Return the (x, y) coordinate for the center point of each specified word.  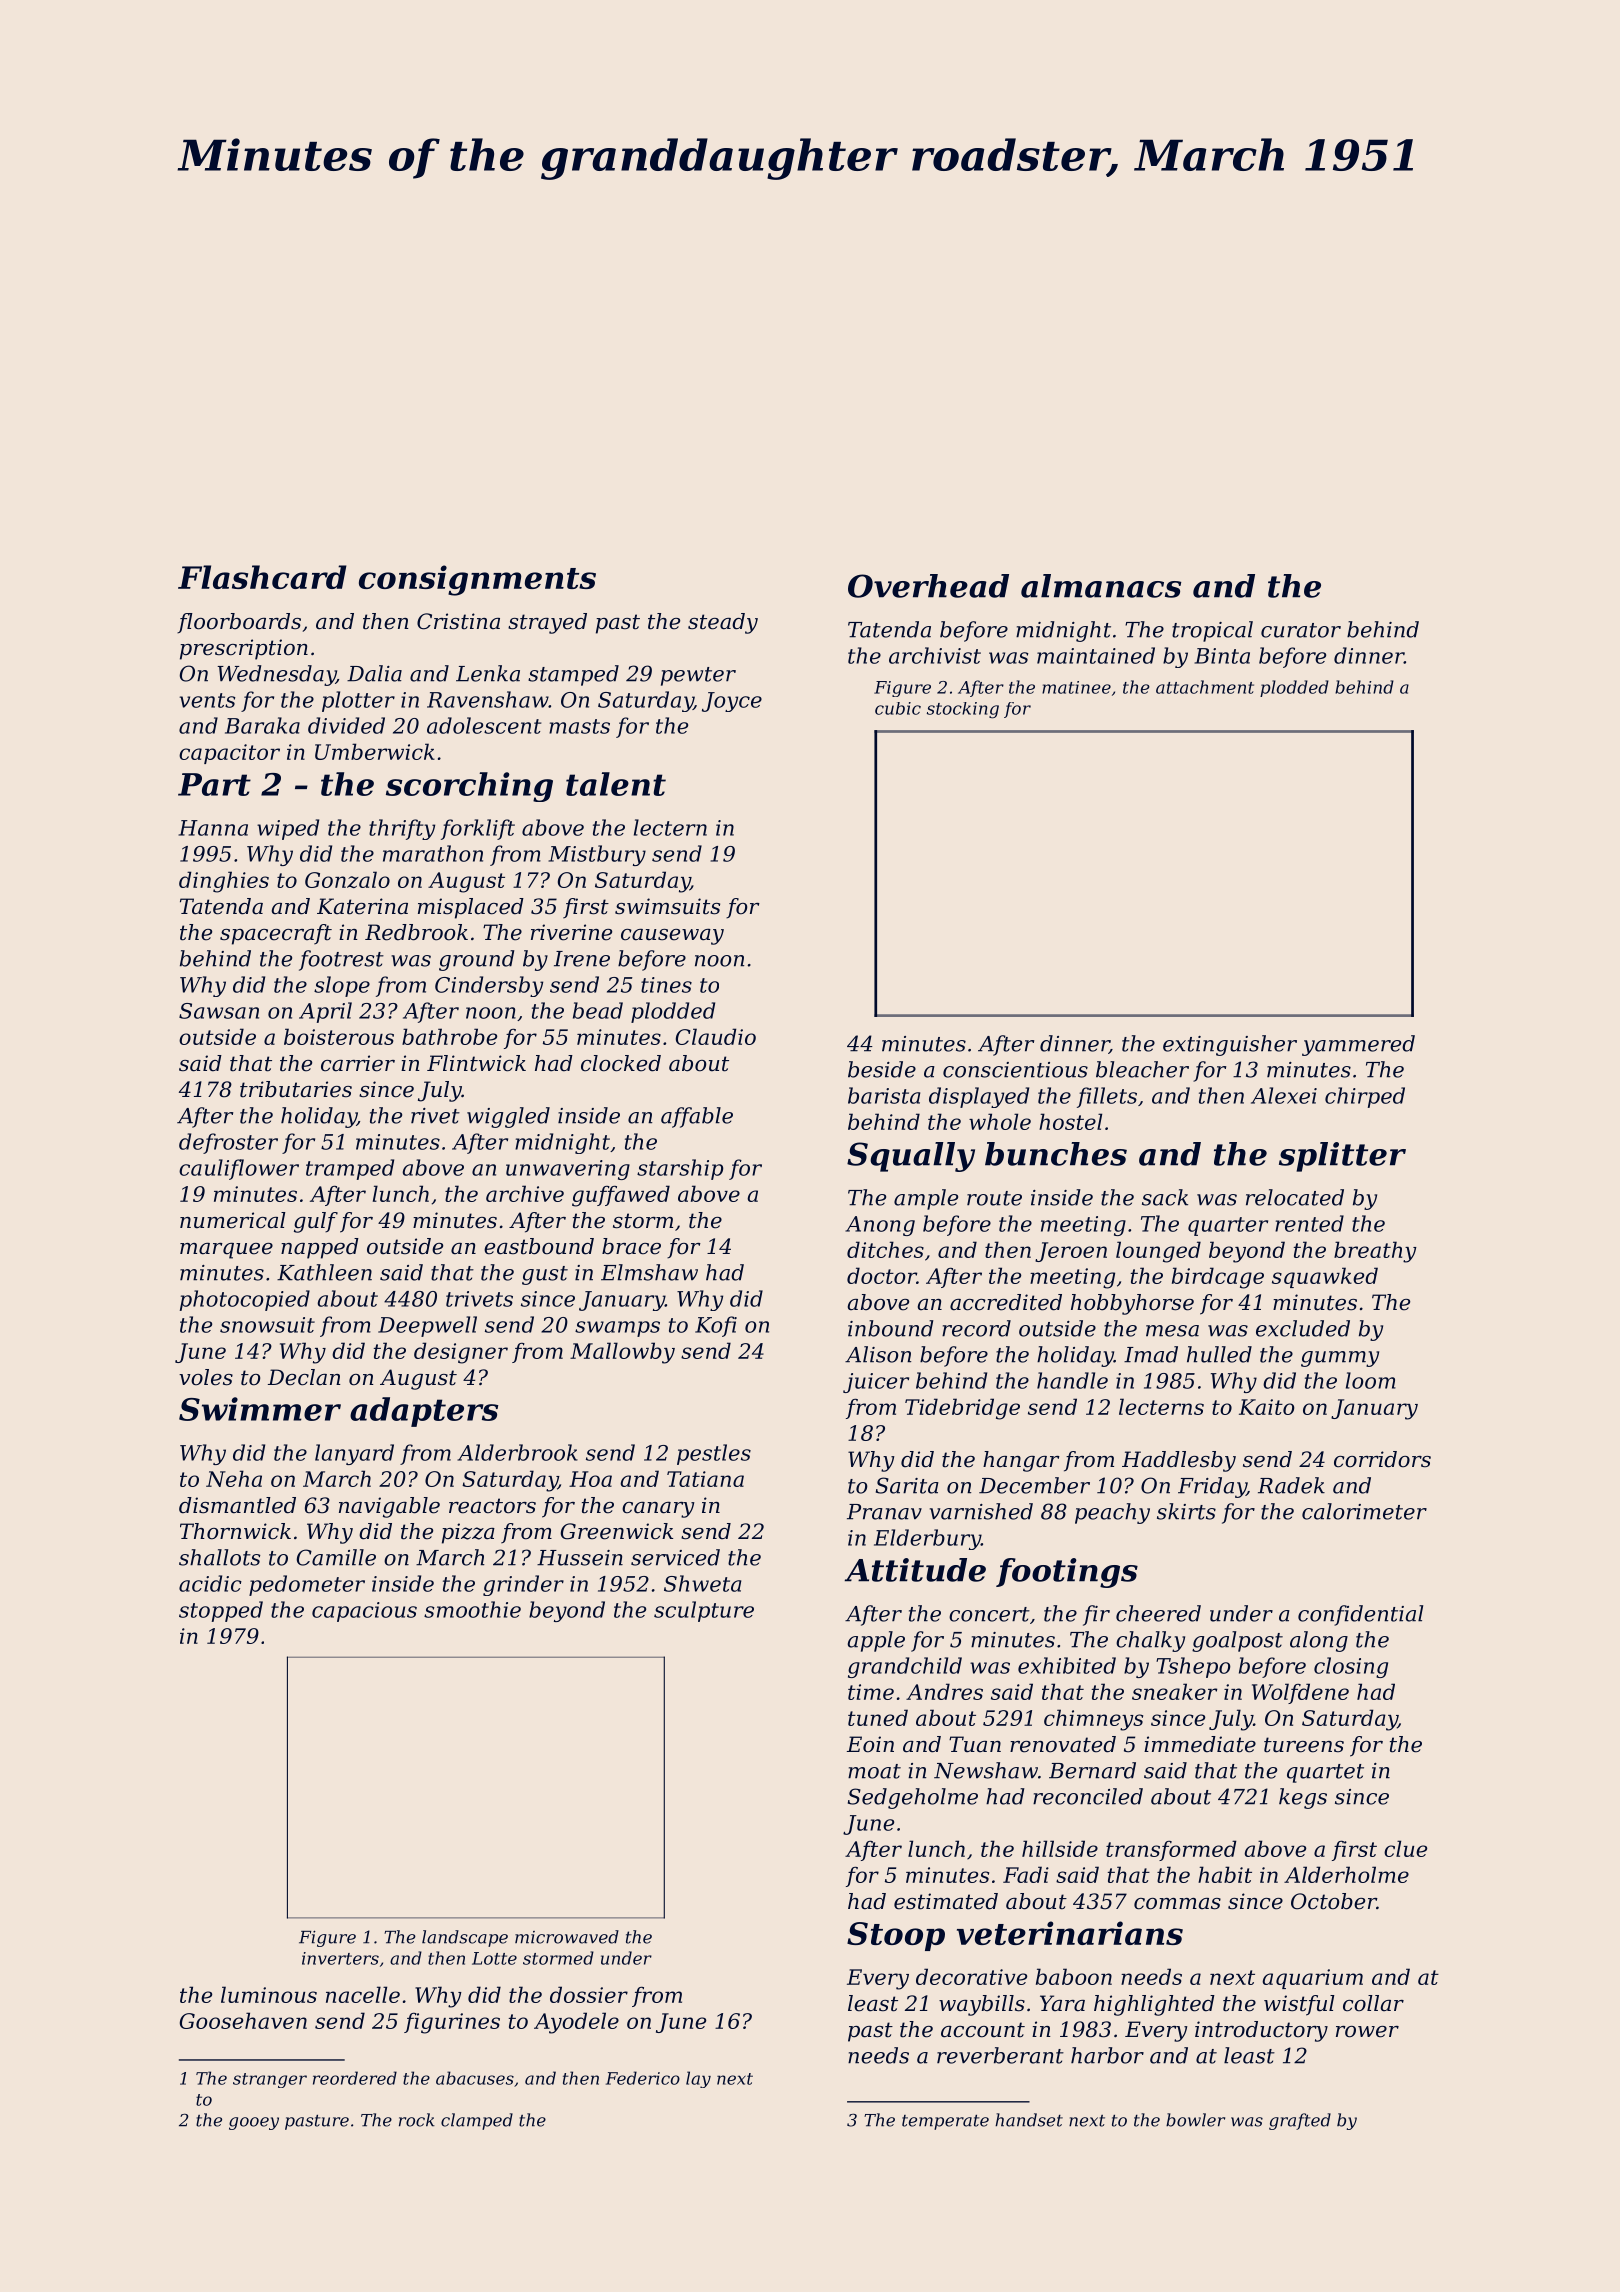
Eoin (870, 1744)
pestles (714, 1454)
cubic (898, 708)
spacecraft (276, 934)
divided (346, 725)
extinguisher (1230, 1045)
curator (1301, 630)
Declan (304, 1377)
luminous (269, 1994)
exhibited (1067, 1665)
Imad (1151, 1354)
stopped (221, 1611)
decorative (971, 1976)
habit (1225, 1874)
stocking (963, 710)
